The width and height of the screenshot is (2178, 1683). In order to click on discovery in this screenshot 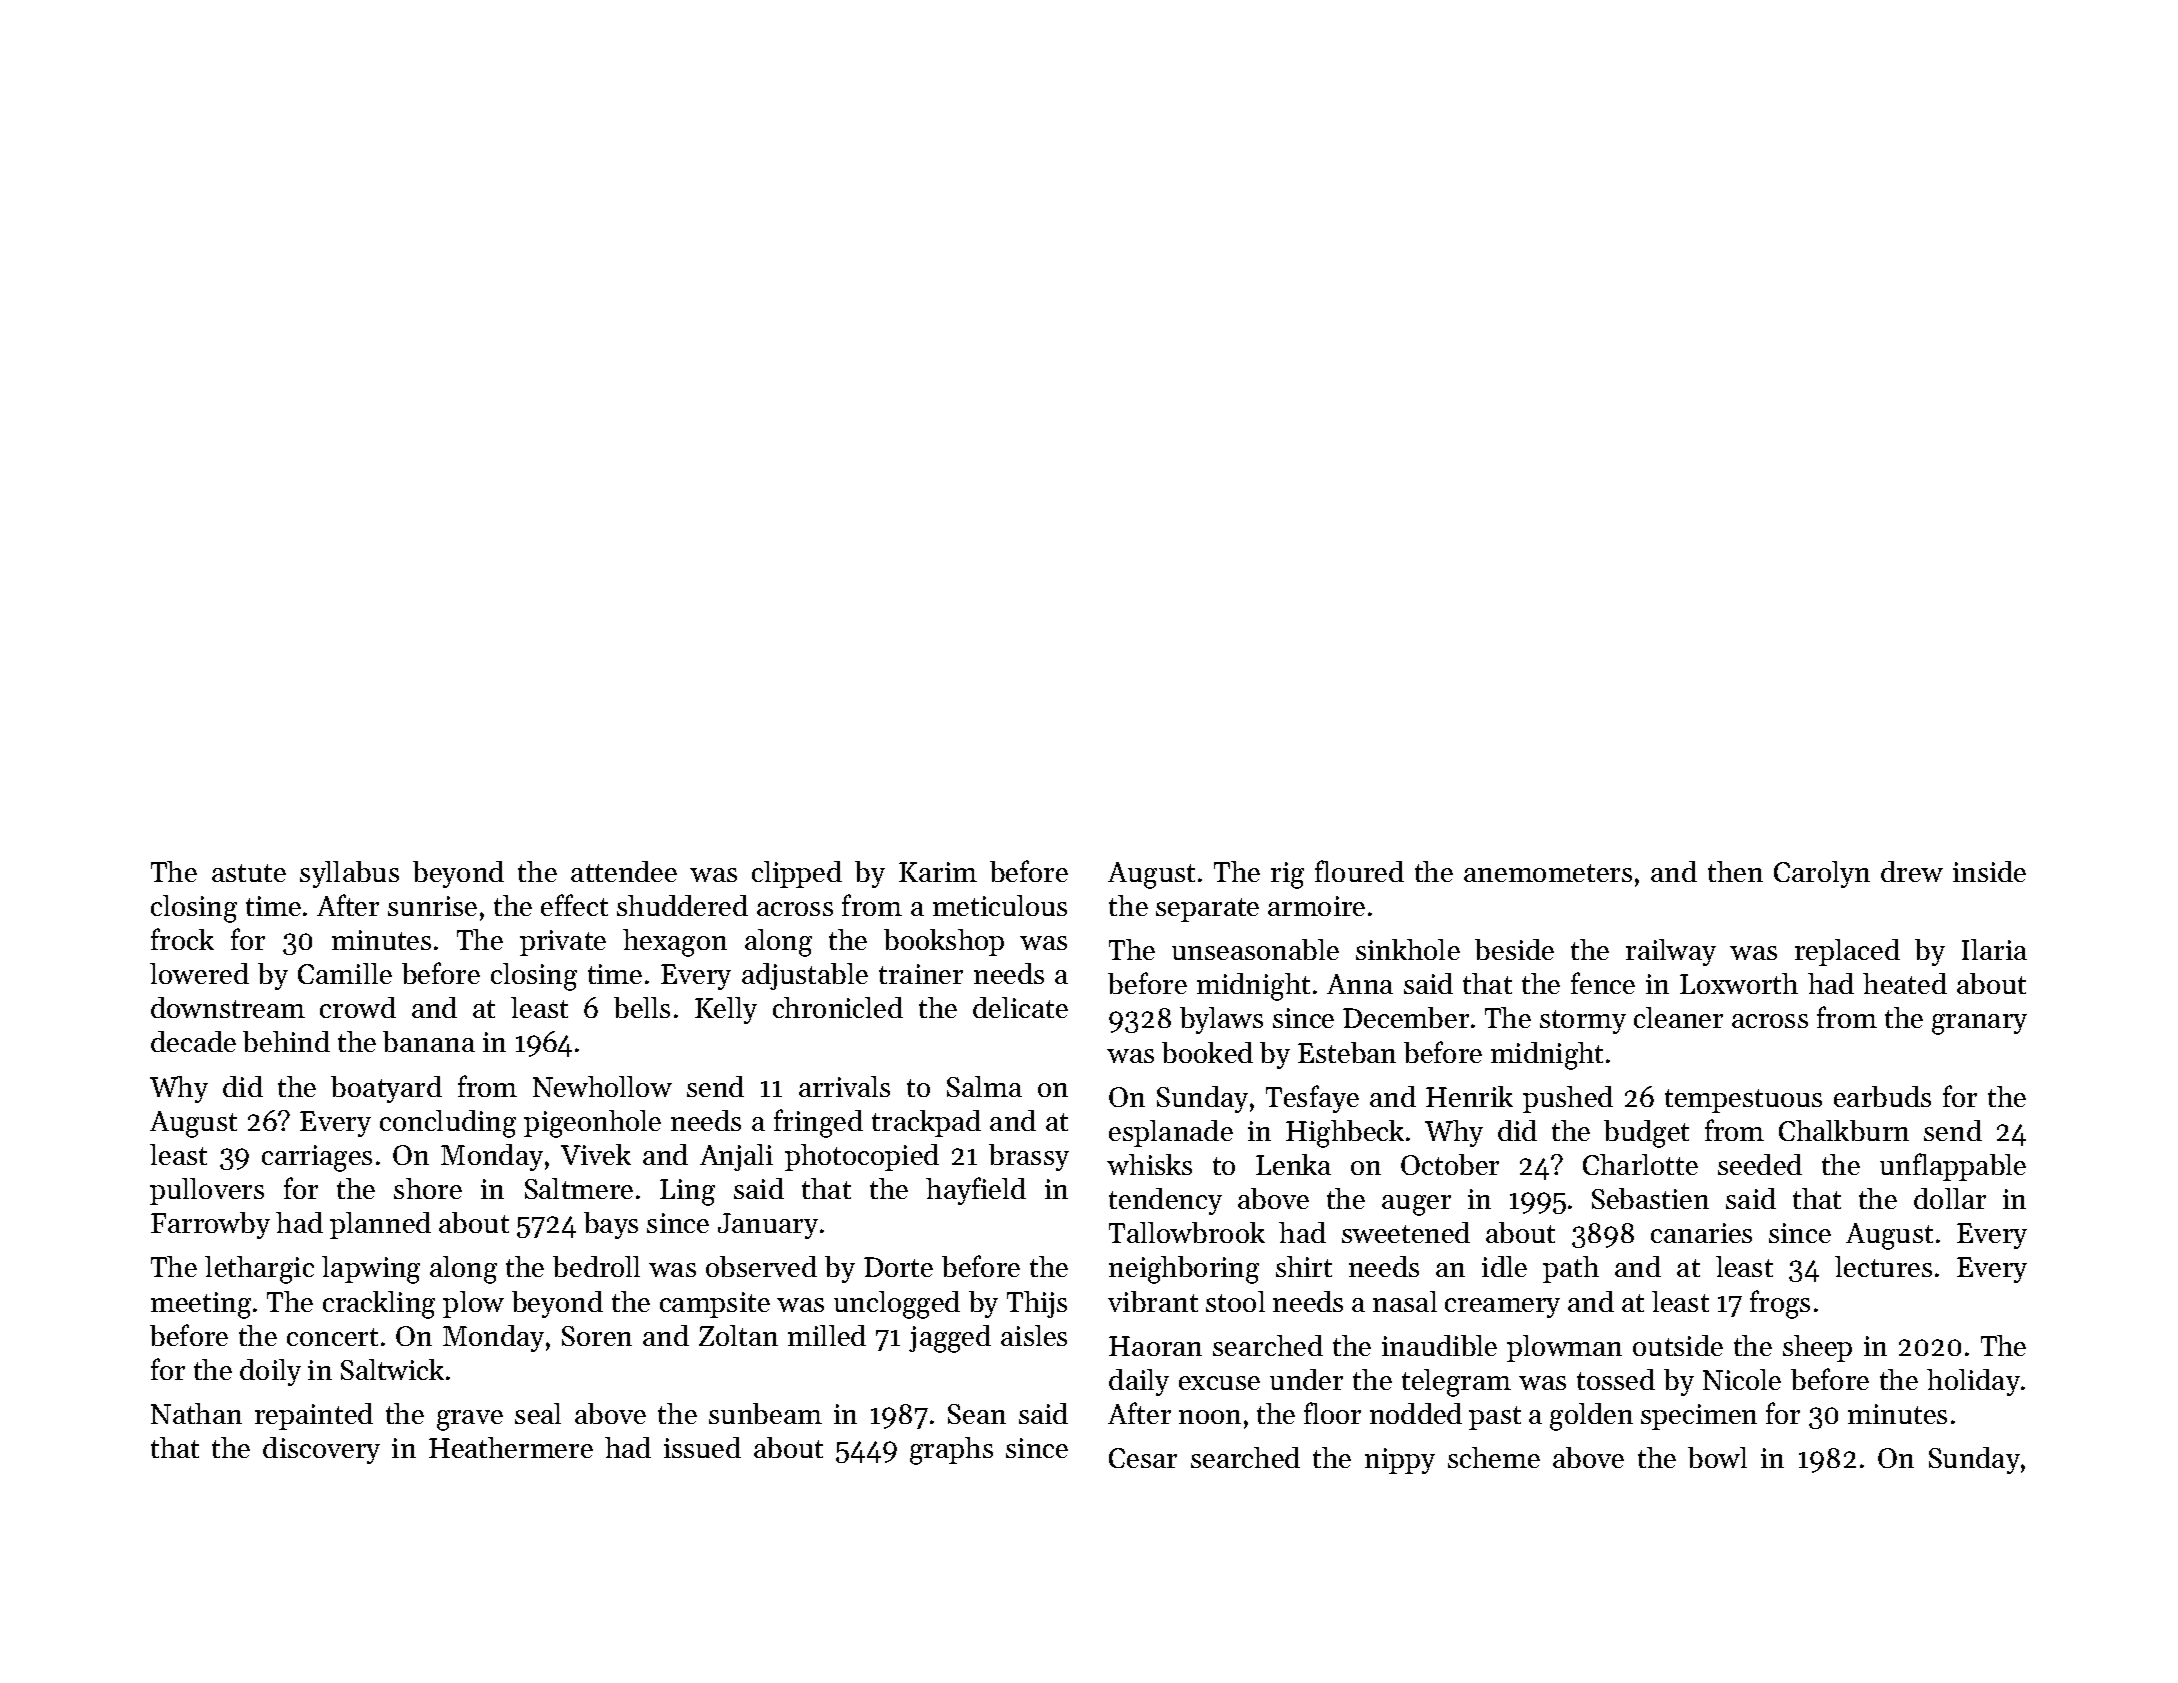, I will do `click(321, 1450)`.
